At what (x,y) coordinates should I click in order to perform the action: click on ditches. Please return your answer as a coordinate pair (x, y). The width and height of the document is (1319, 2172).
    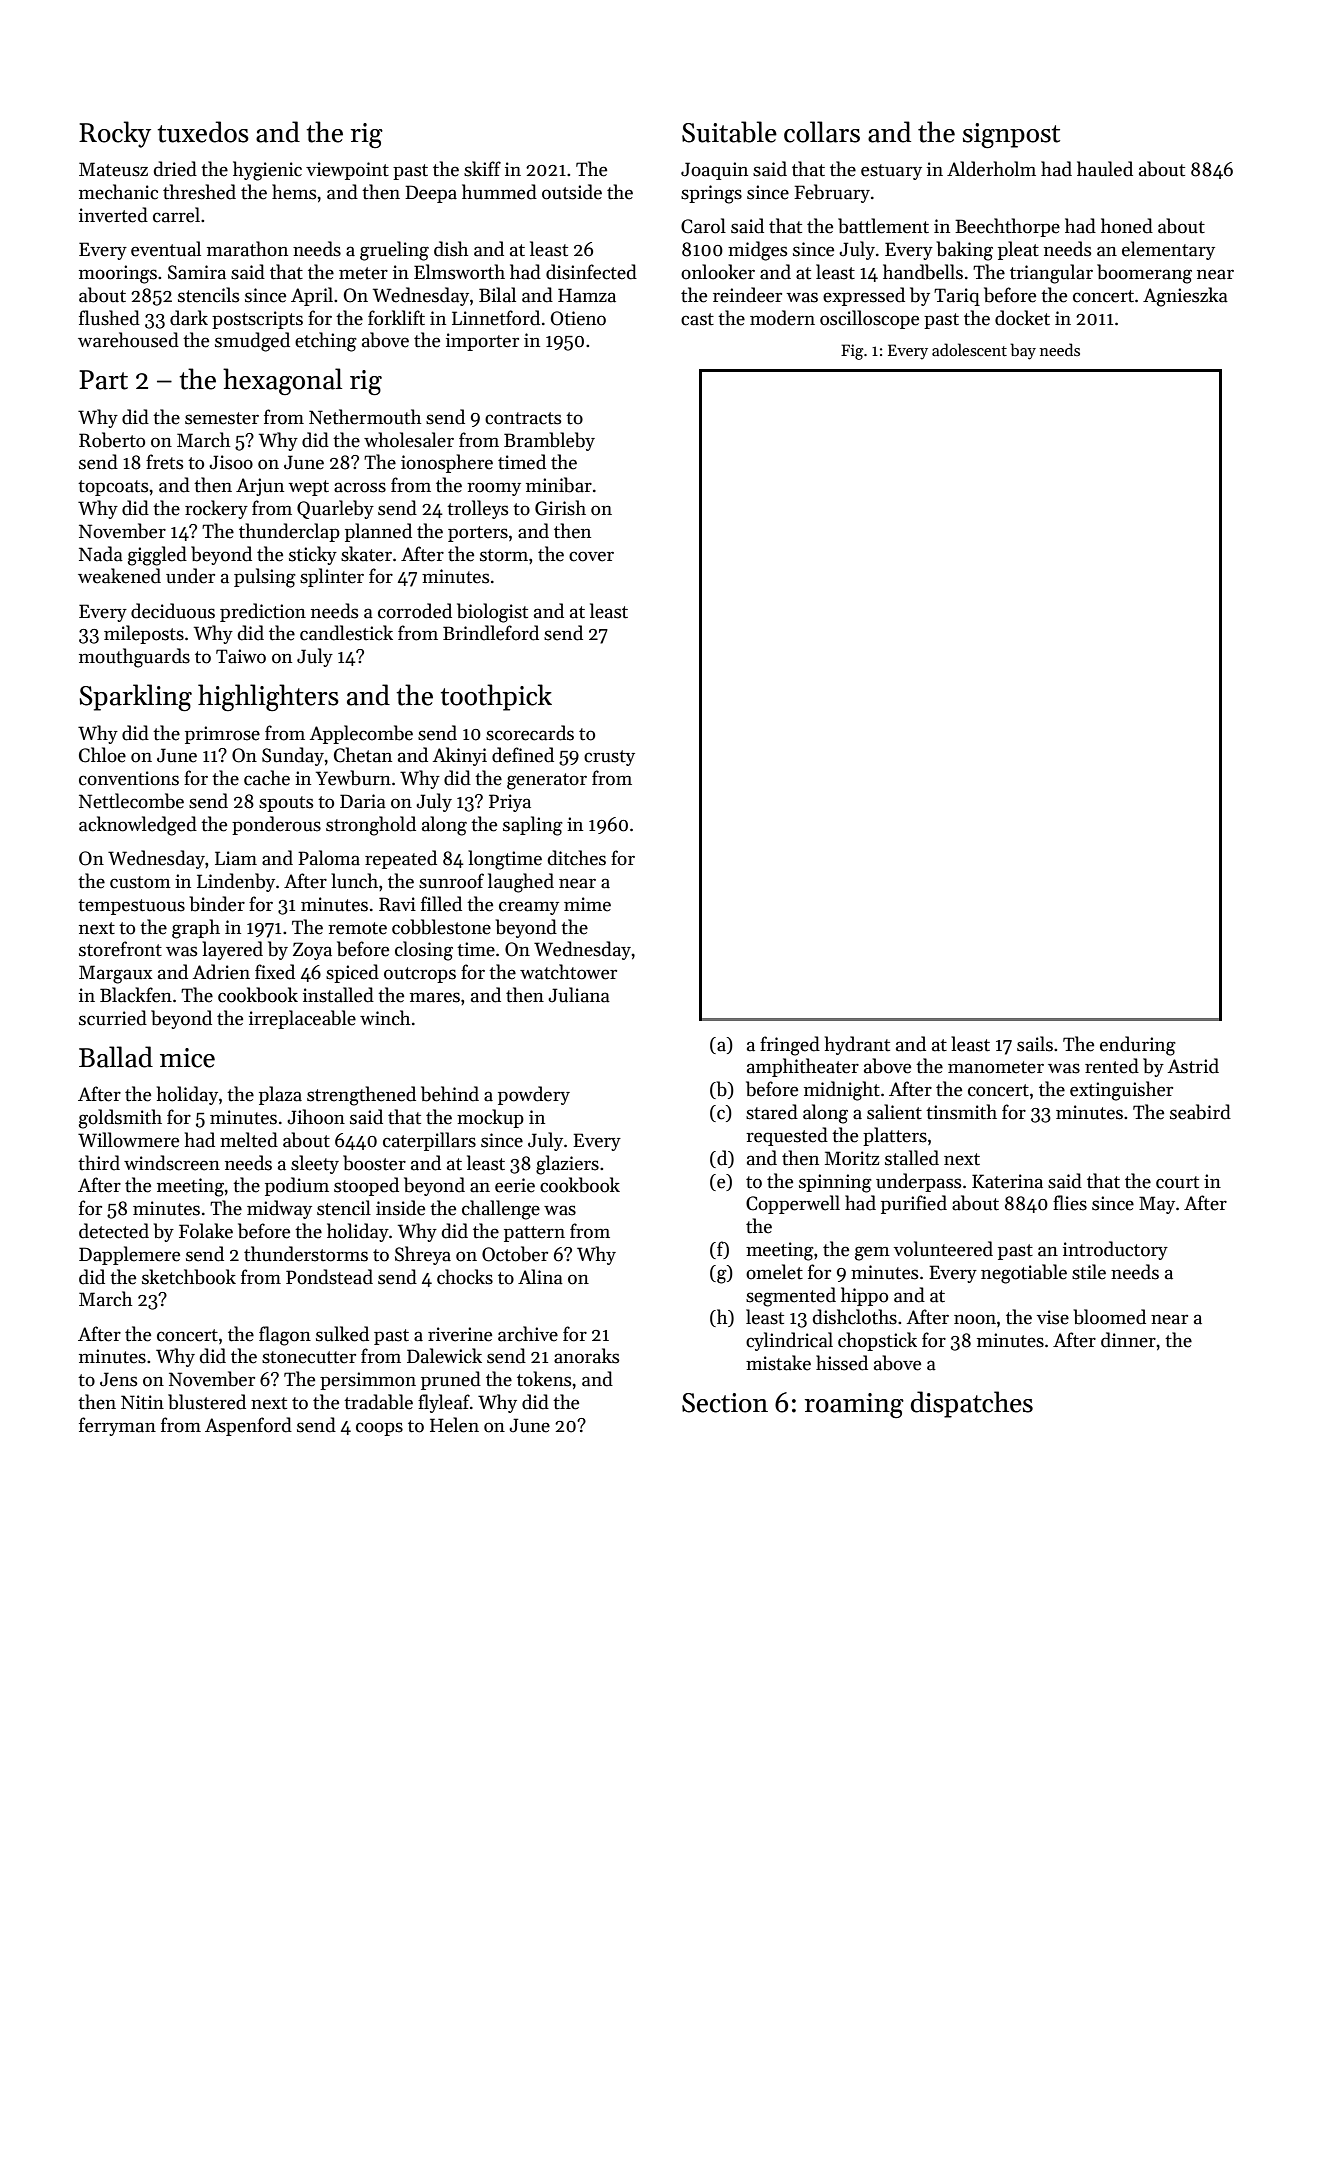
    Looking at the image, I should click on (577, 858).
